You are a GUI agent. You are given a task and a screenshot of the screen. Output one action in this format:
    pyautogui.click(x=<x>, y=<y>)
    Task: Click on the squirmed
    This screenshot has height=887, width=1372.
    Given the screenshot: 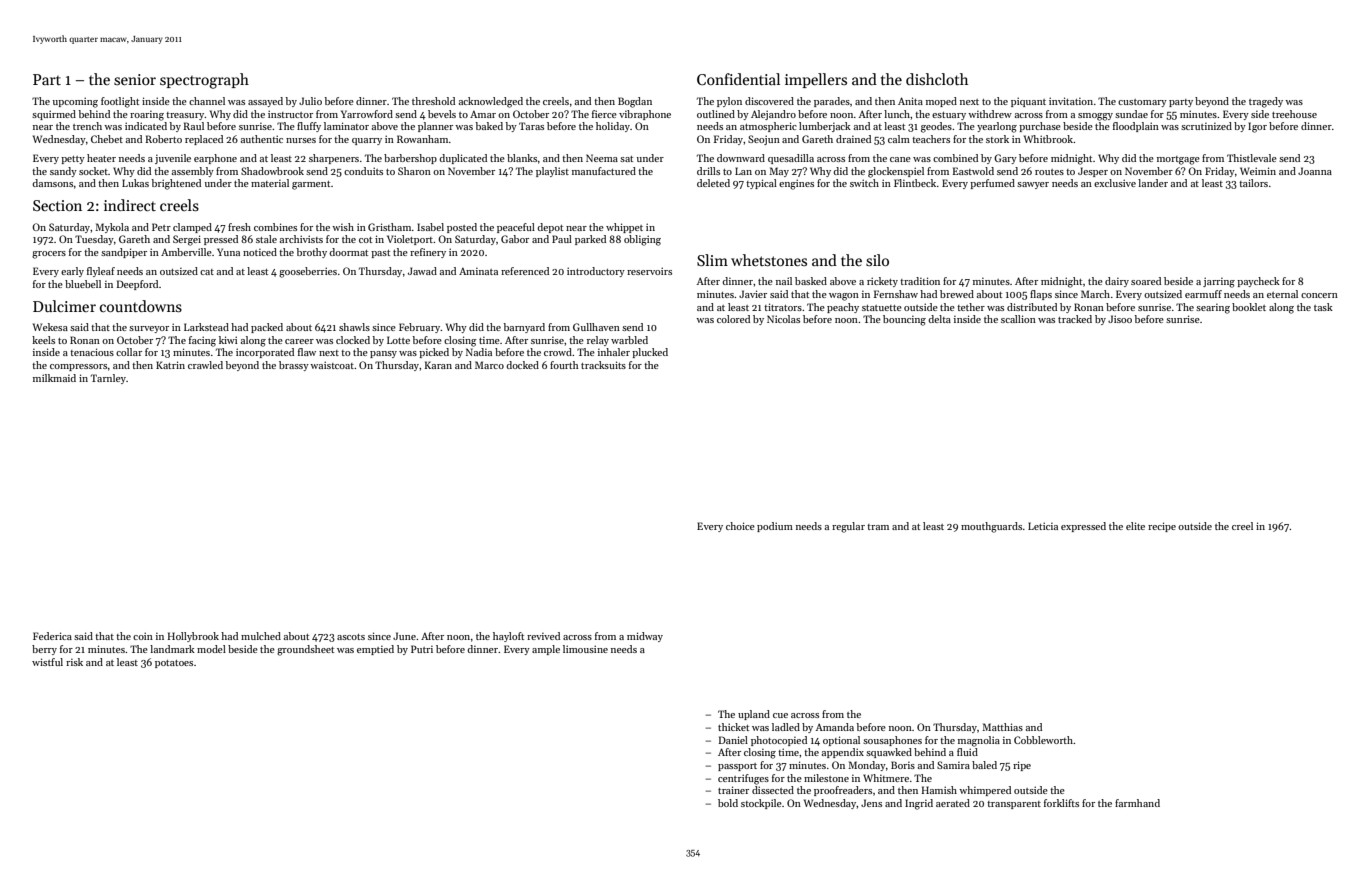 What is the action you would take?
    pyautogui.click(x=54, y=115)
